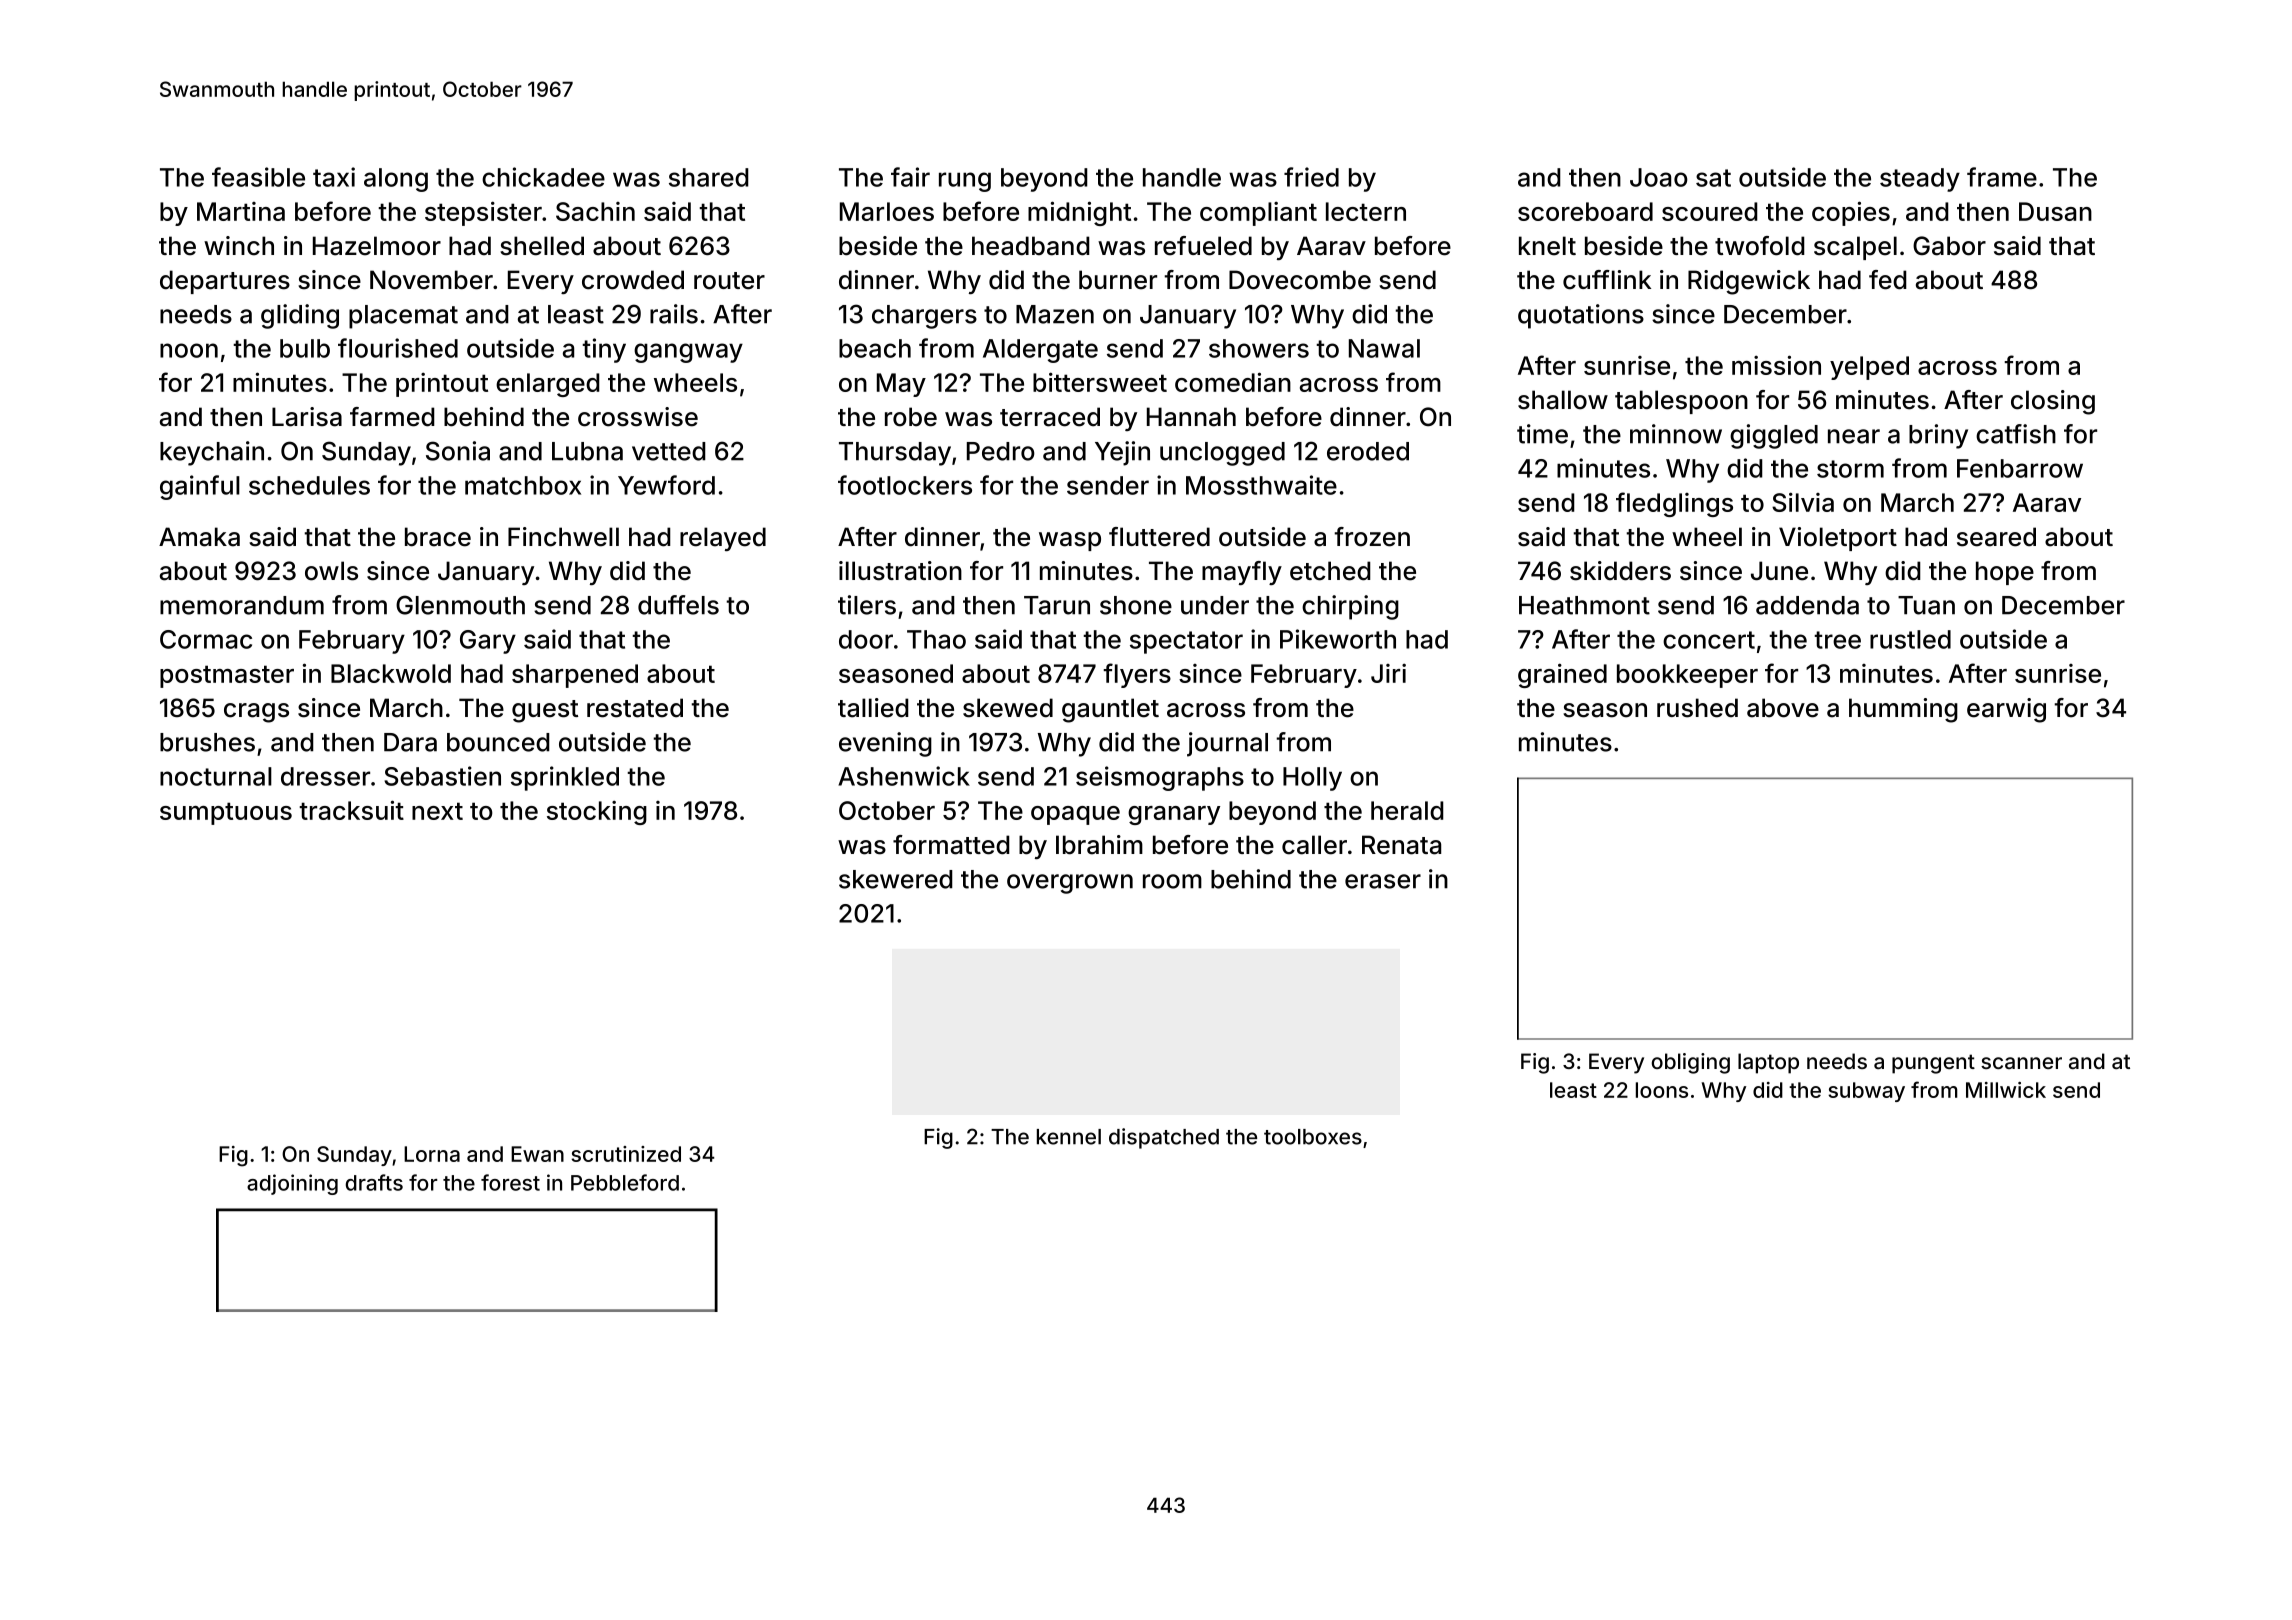 The height and width of the page is (1620, 2292). Describe the element at coordinates (597, 812) in the page. I see `stocking` at that location.
